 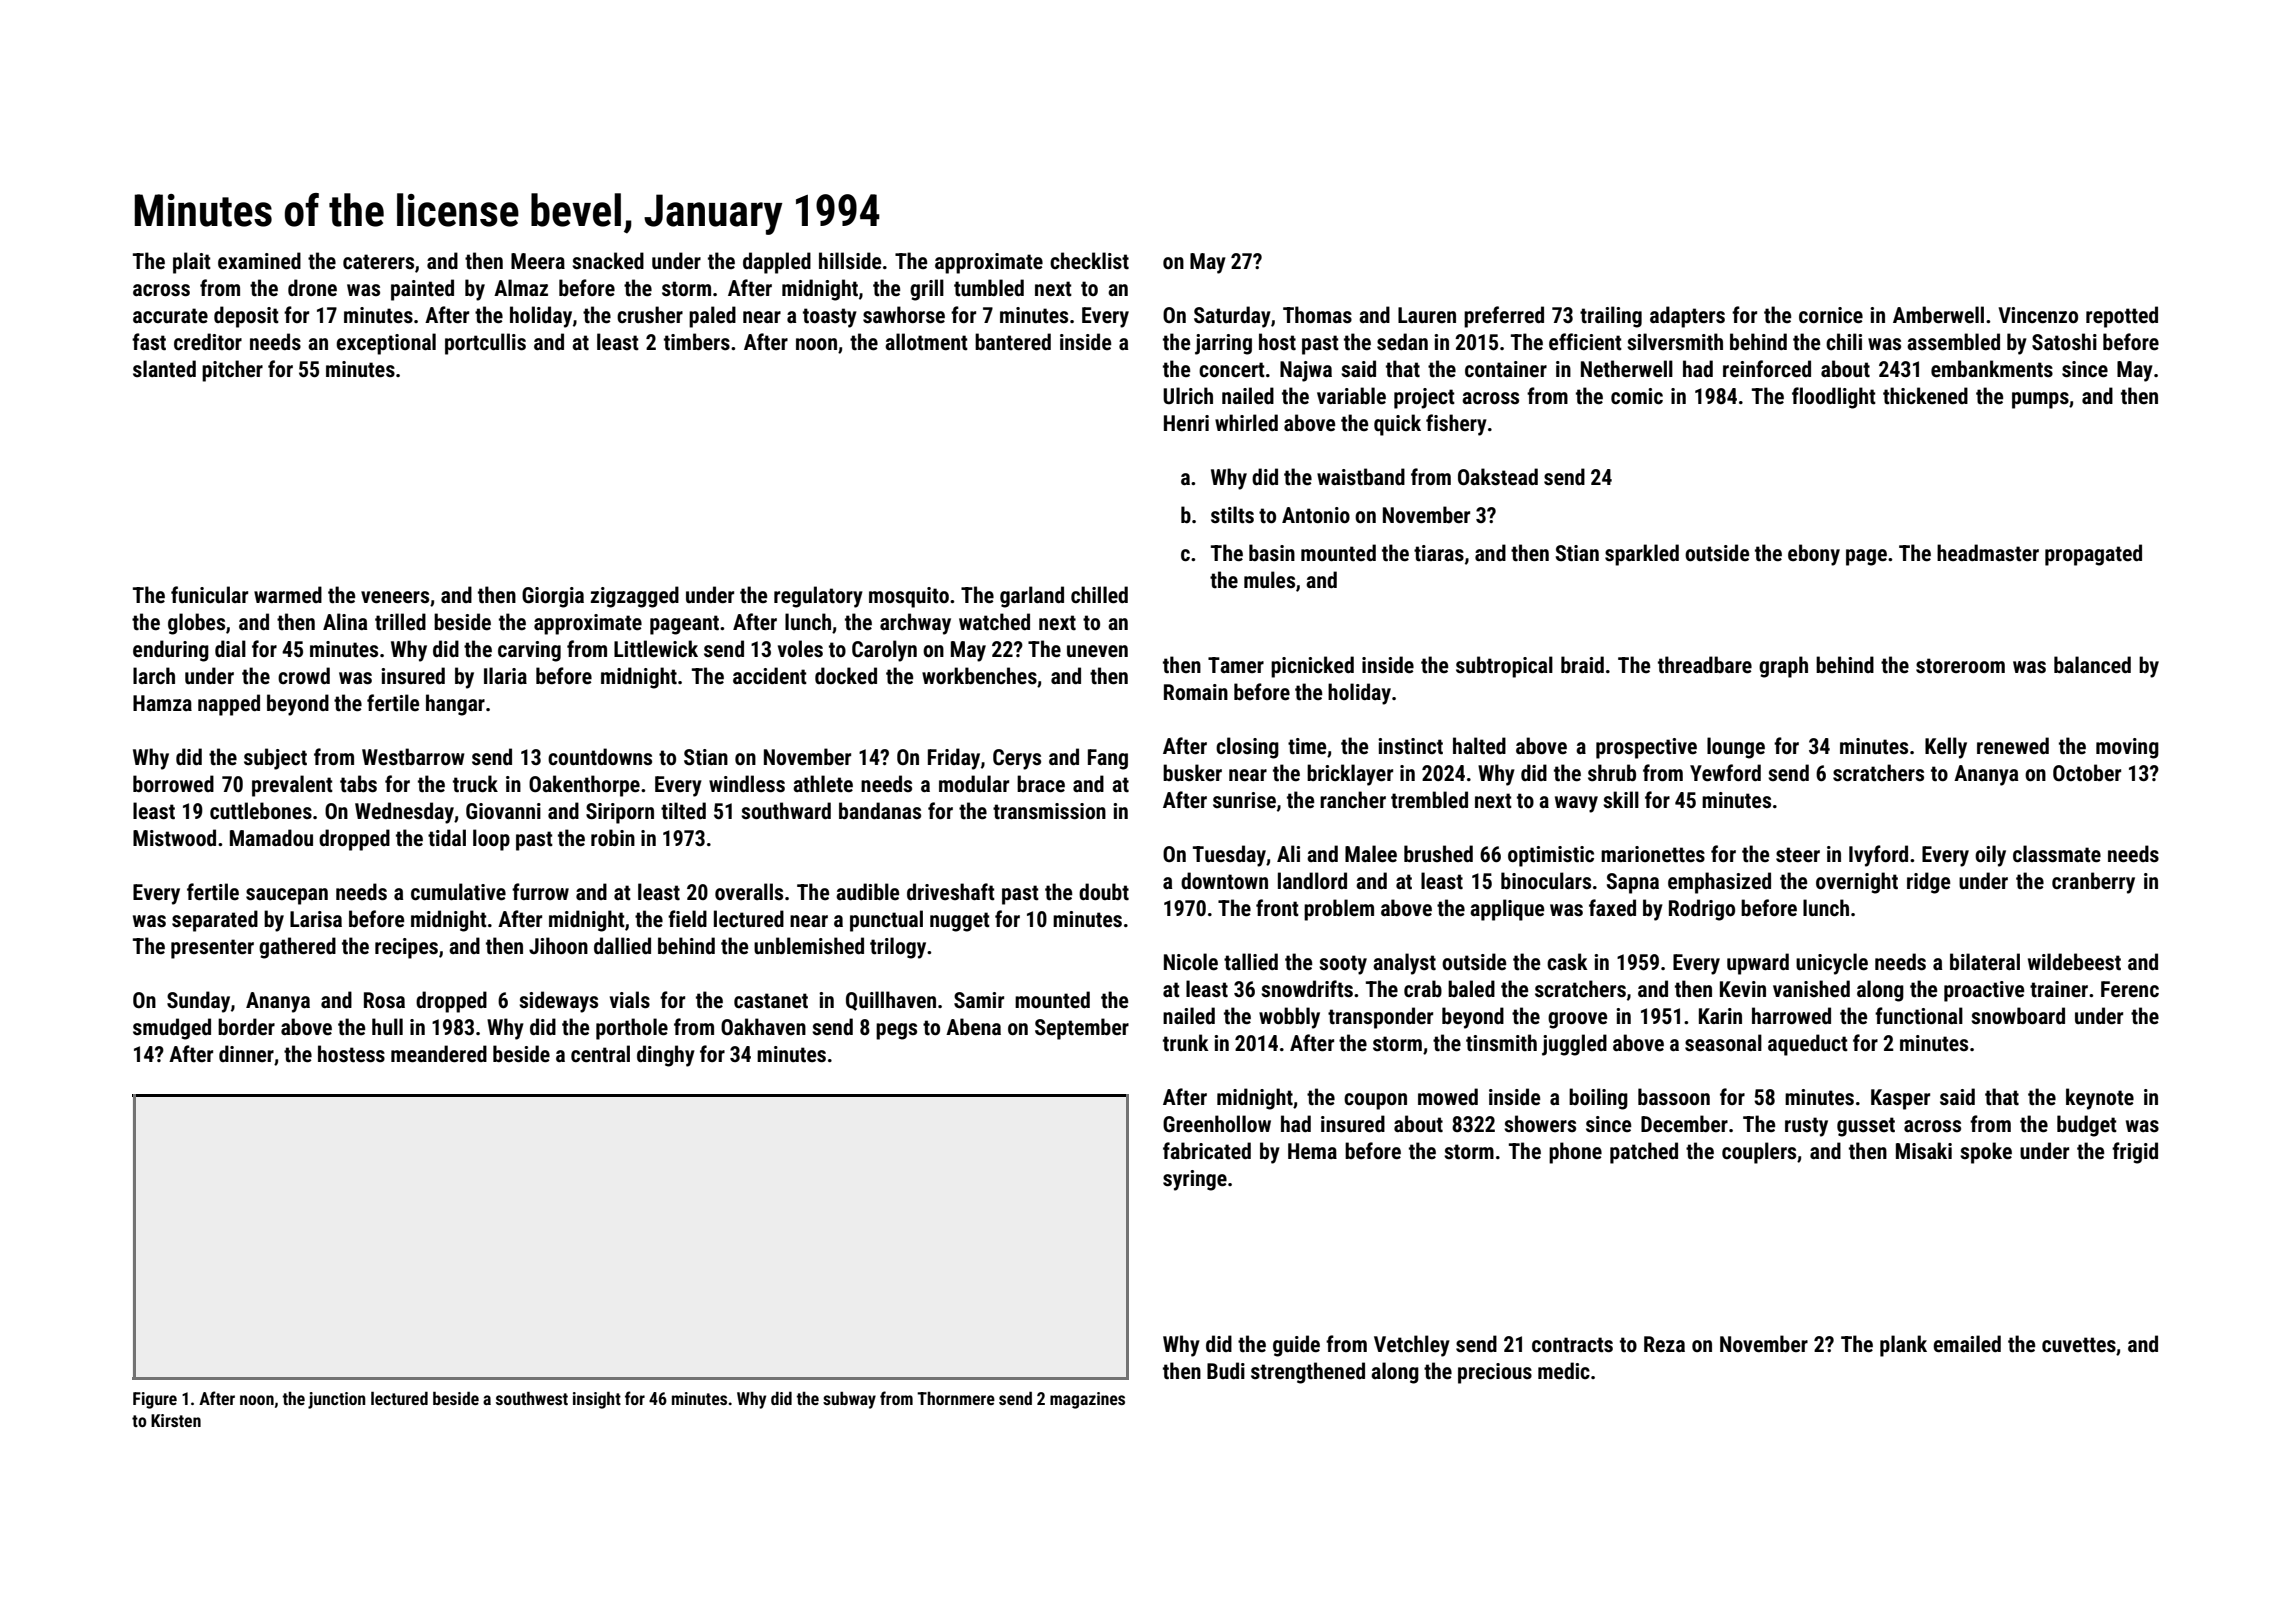 I want to click on Thornmere, so click(x=956, y=1398).
